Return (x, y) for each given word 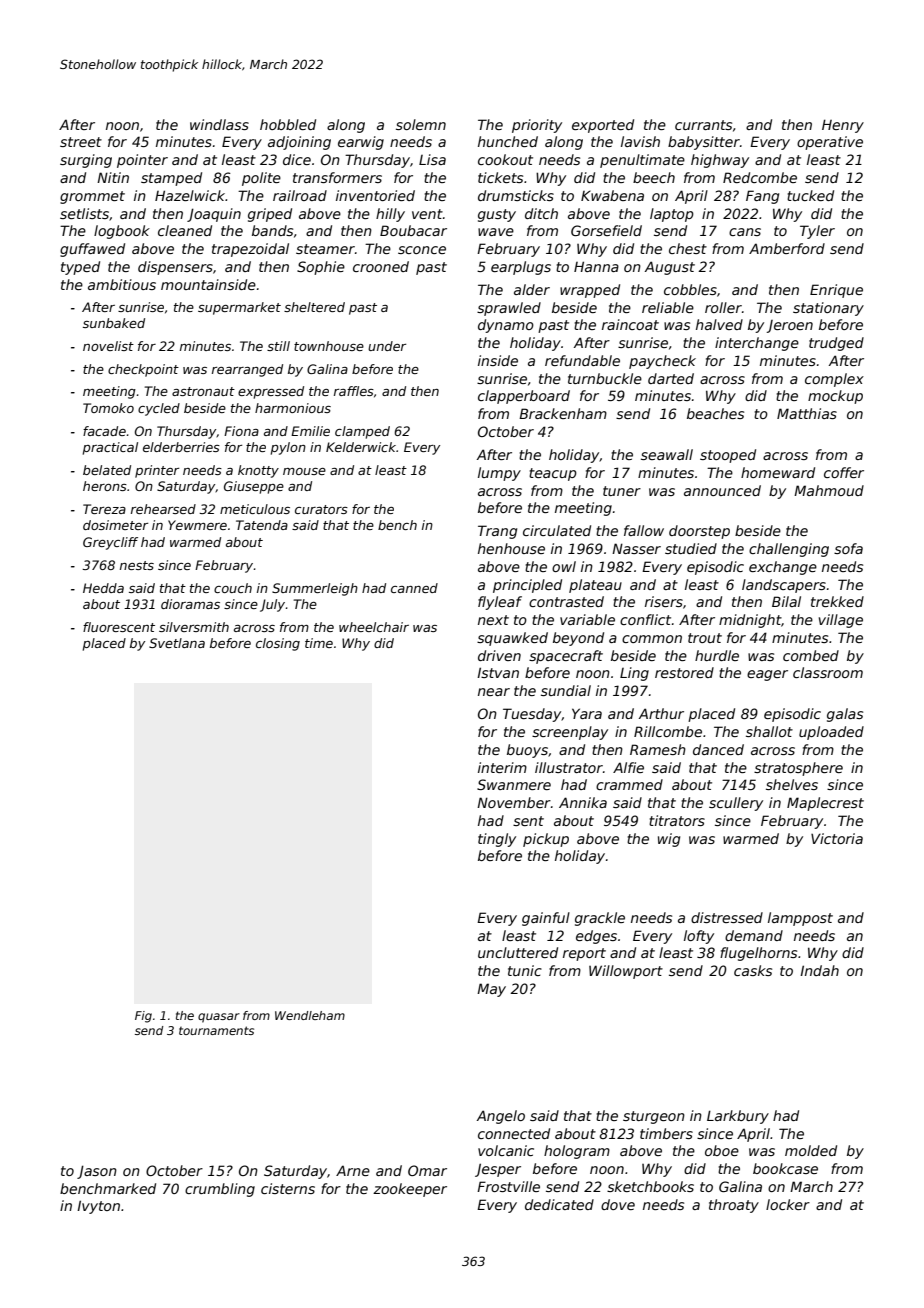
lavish (640, 141)
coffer (844, 472)
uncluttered (518, 952)
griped (270, 215)
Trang (497, 532)
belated (107, 470)
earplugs (521, 268)
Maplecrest (825, 804)
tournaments (216, 1030)
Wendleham (310, 1015)
